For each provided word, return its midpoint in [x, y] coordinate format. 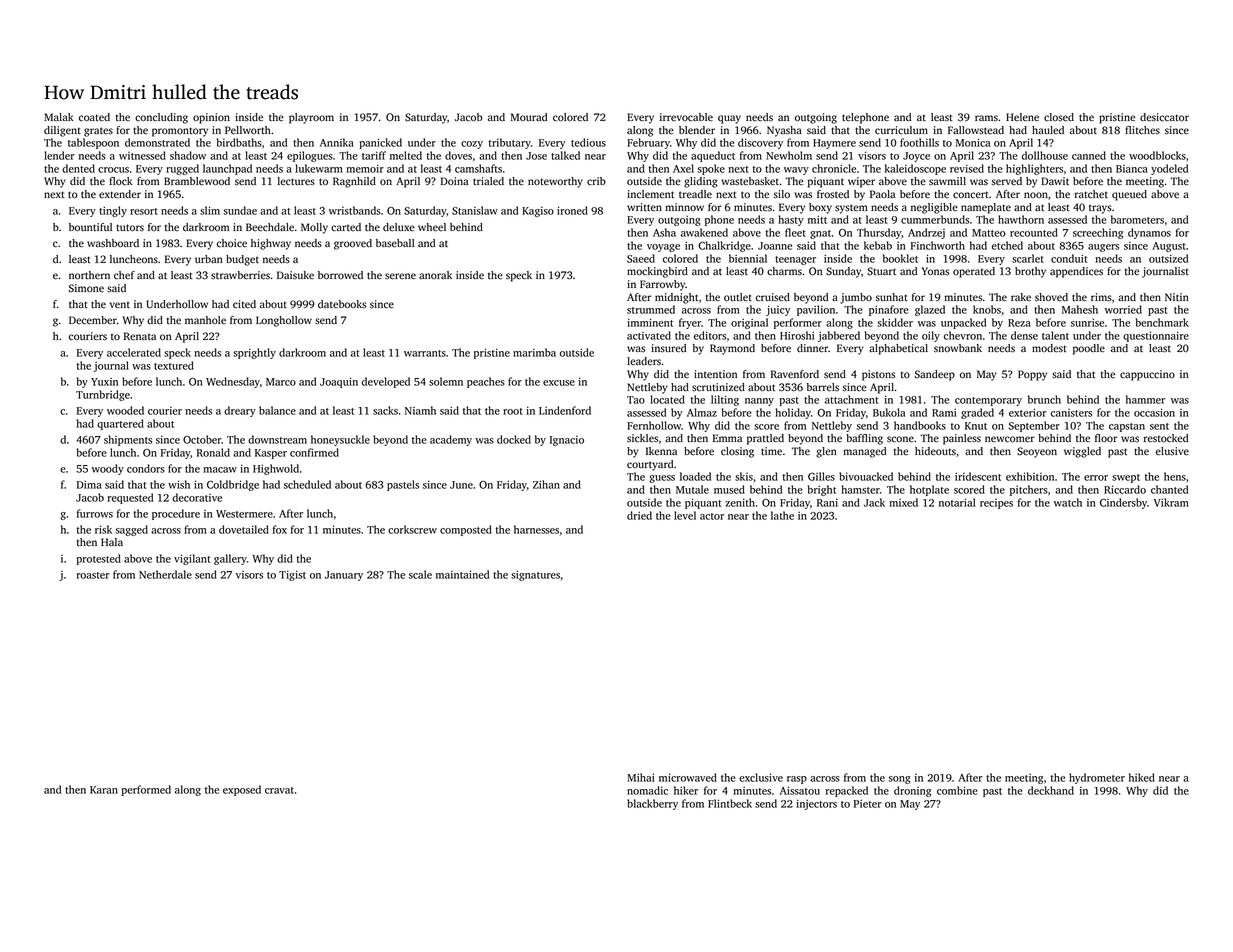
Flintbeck [730, 803]
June [461, 485]
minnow [684, 207]
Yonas [935, 271]
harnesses [536, 529]
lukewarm [319, 168]
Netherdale [165, 574]
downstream [277, 439]
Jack [874, 502]
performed [146, 790]
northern [89, 275]
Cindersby [1123, 503]
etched [1007, 245]
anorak [435, 275]
